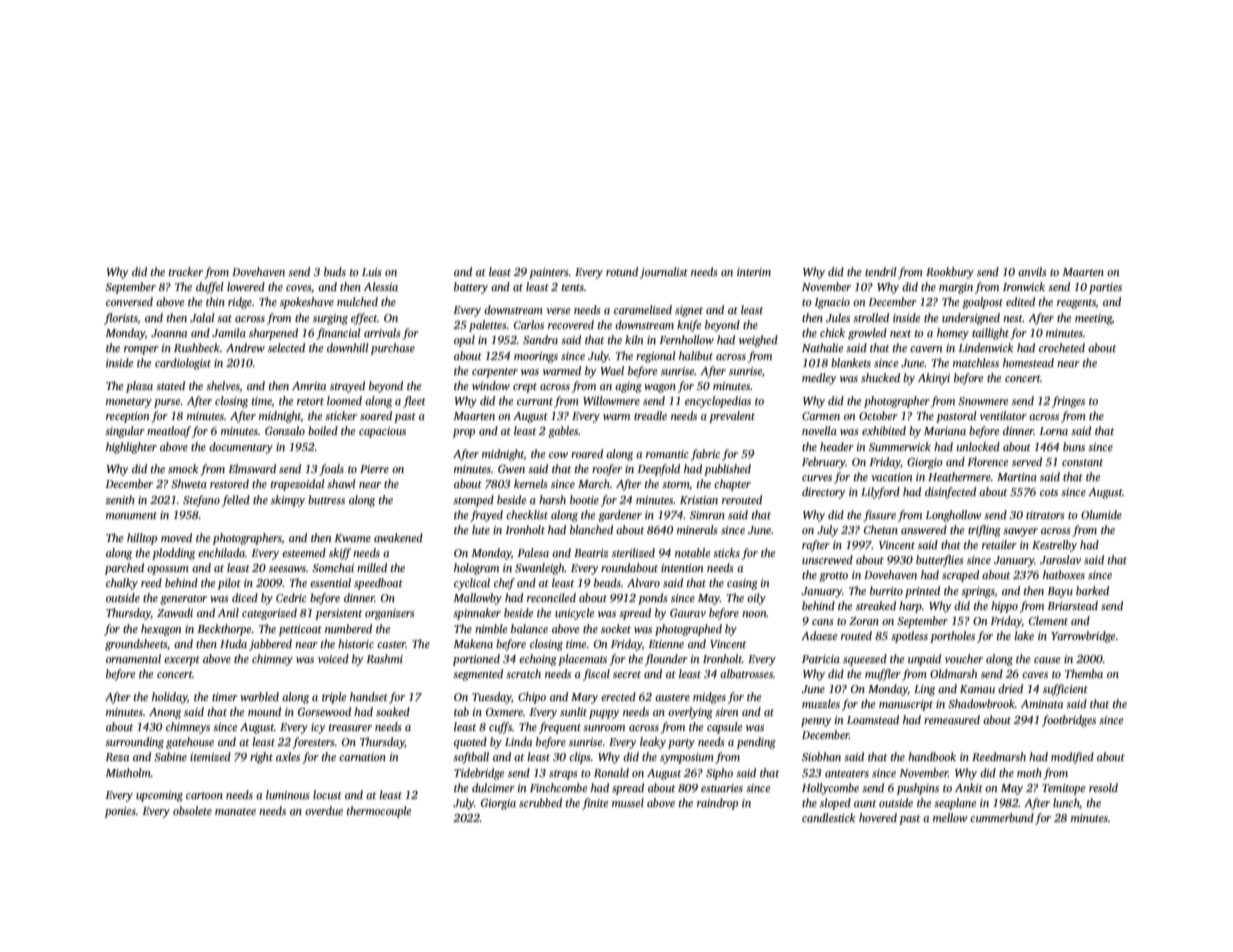 This image has height=952, width=1233. Describe the element at coordinates (595, 804) in the image. I see `finite` at that location.
